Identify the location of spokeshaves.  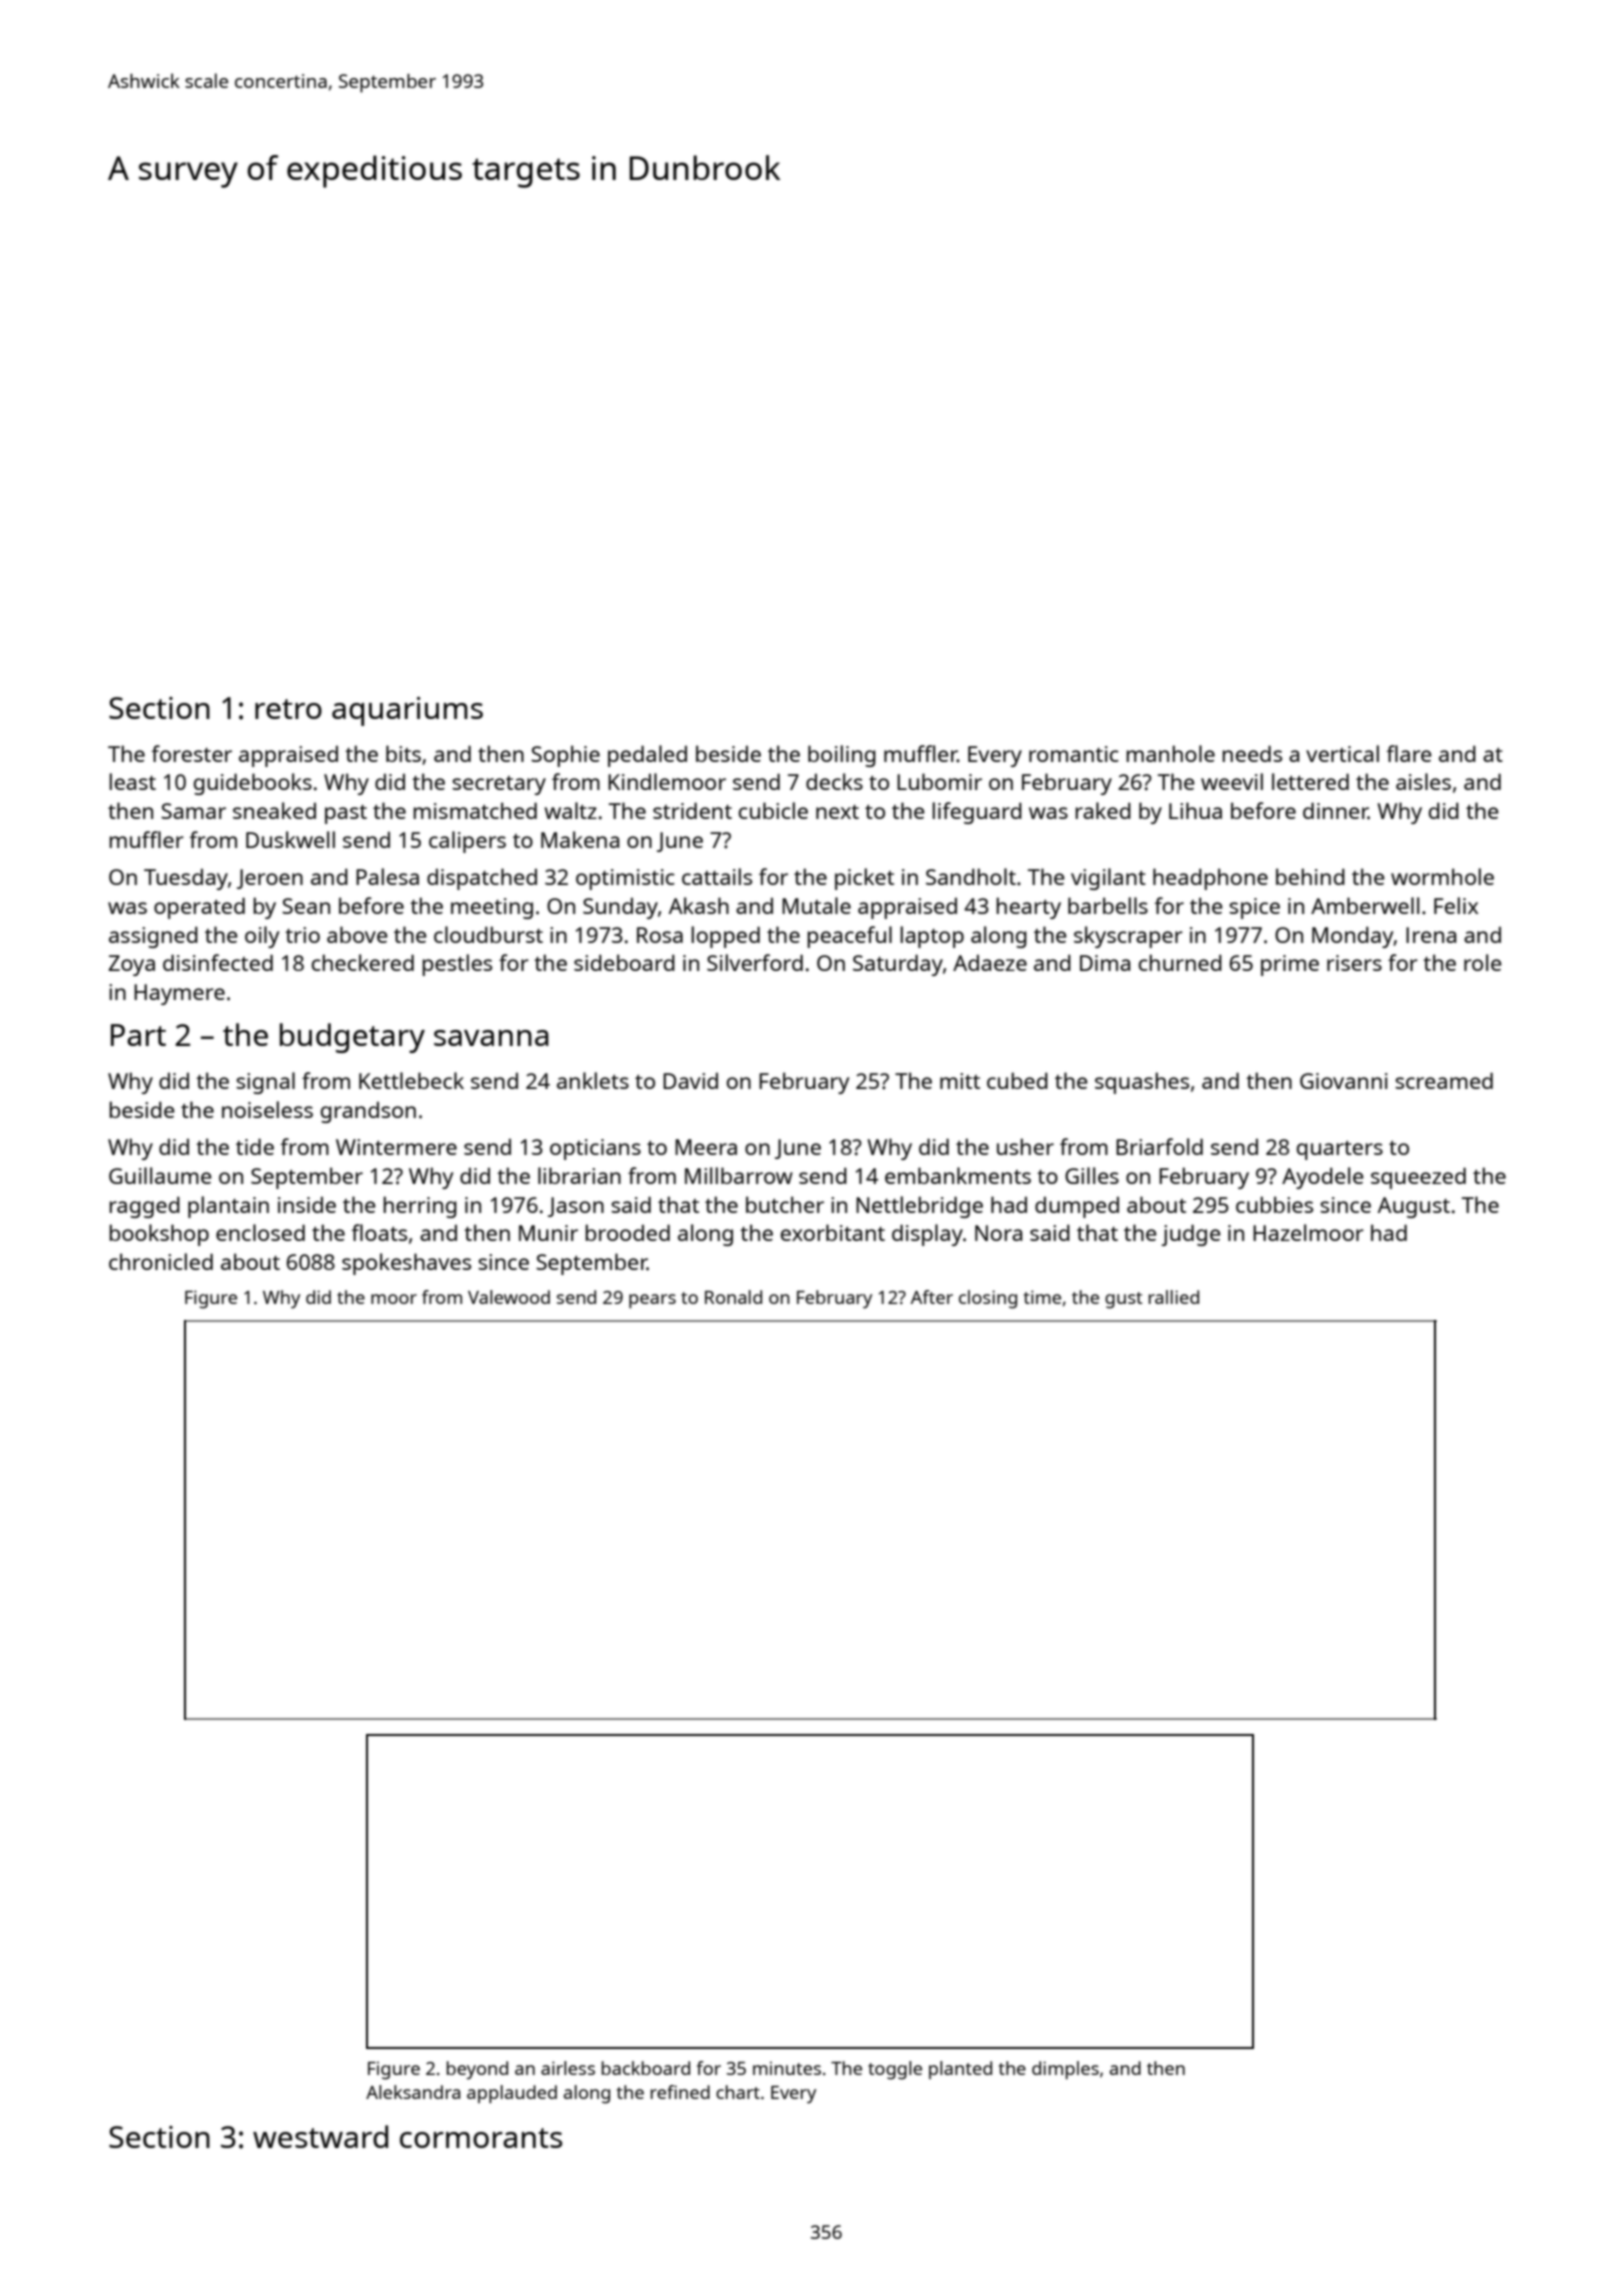
(406, 1264).
